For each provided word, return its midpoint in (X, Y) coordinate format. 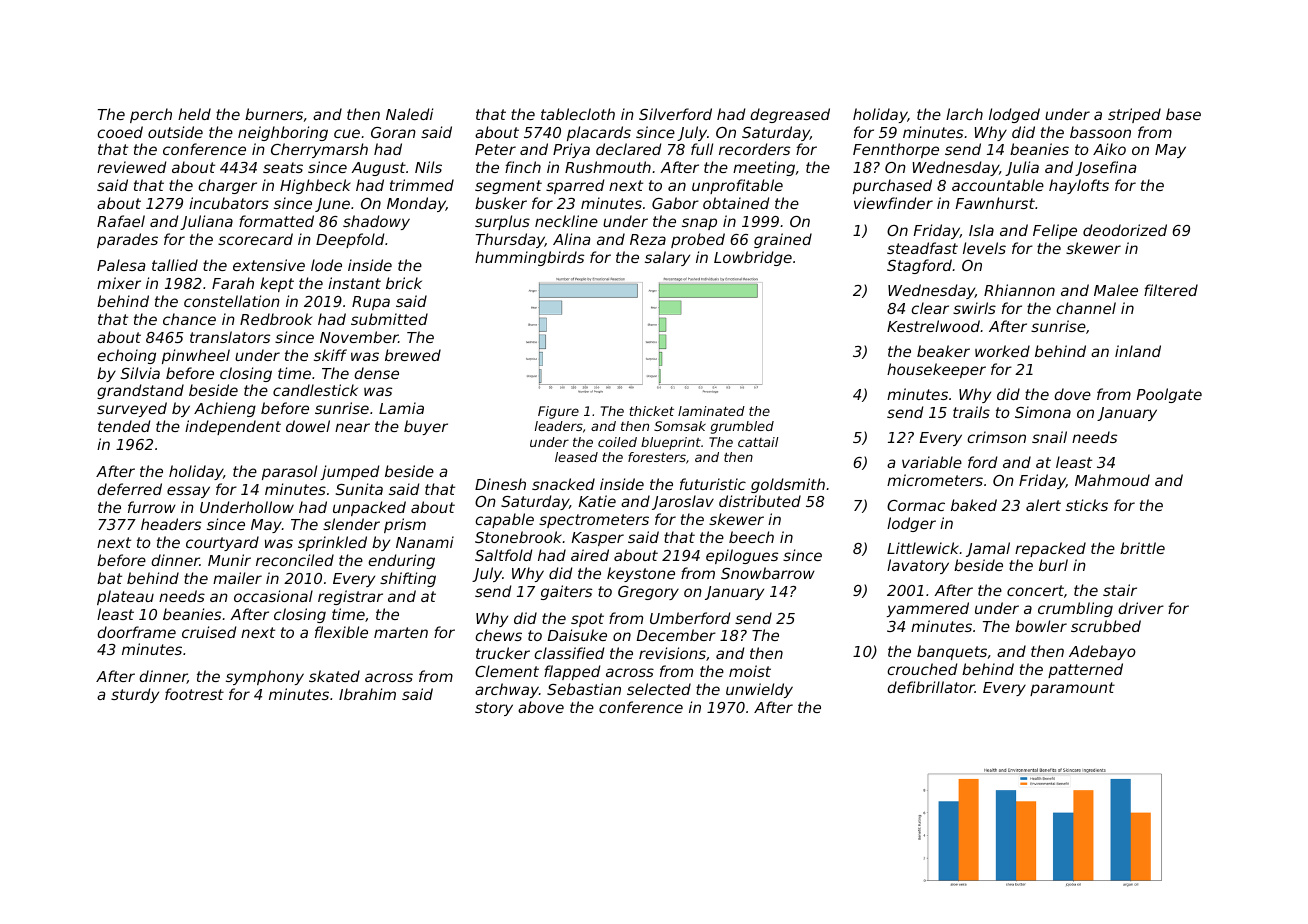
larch (964, 114)
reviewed (131, 167)
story (494, 709)
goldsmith (788, 485)
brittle (1142, 548)
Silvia (140, 373)
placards (599, 133)
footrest (194, 694)
